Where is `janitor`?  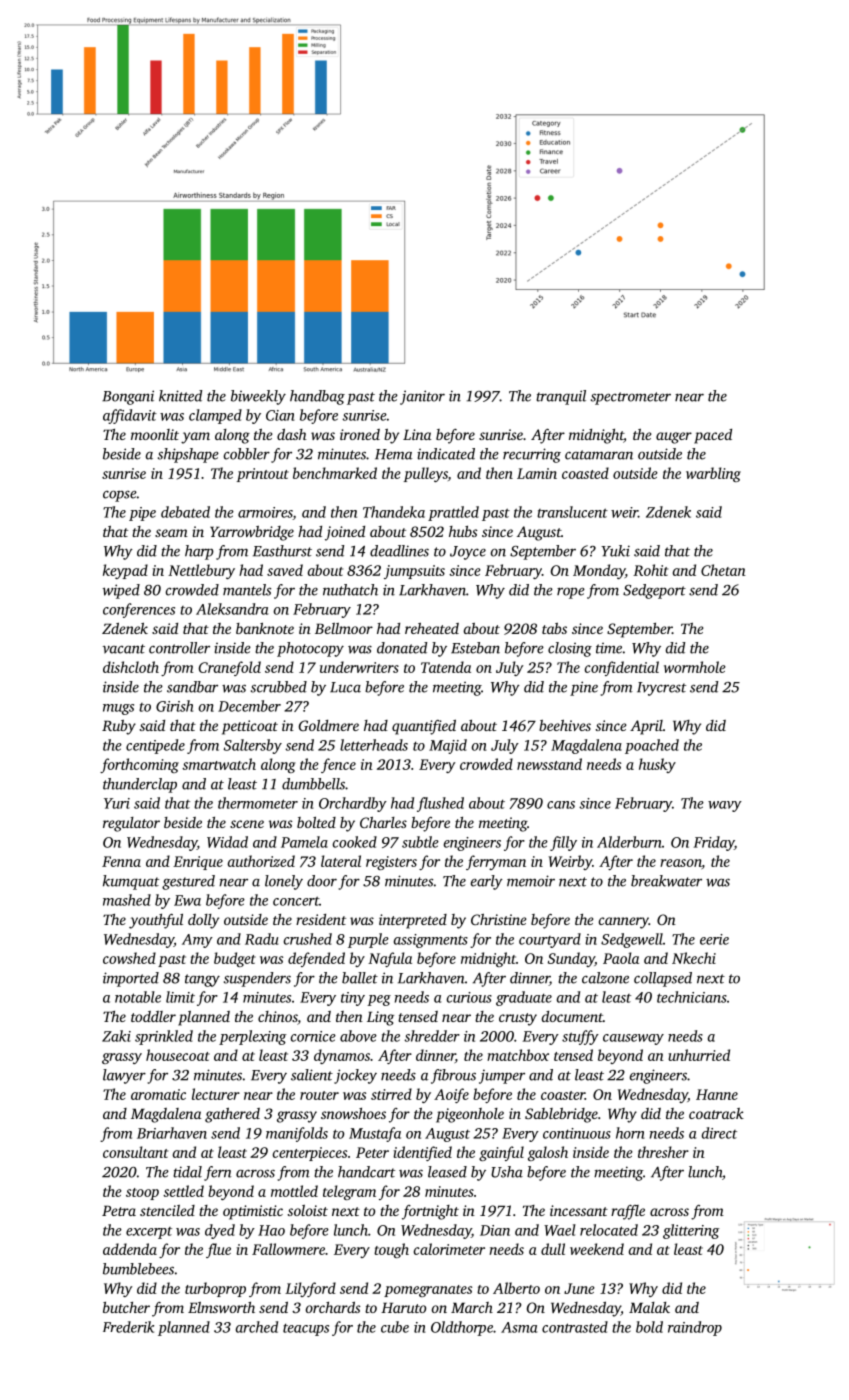
janitor is located at coordinates (422, 397).
